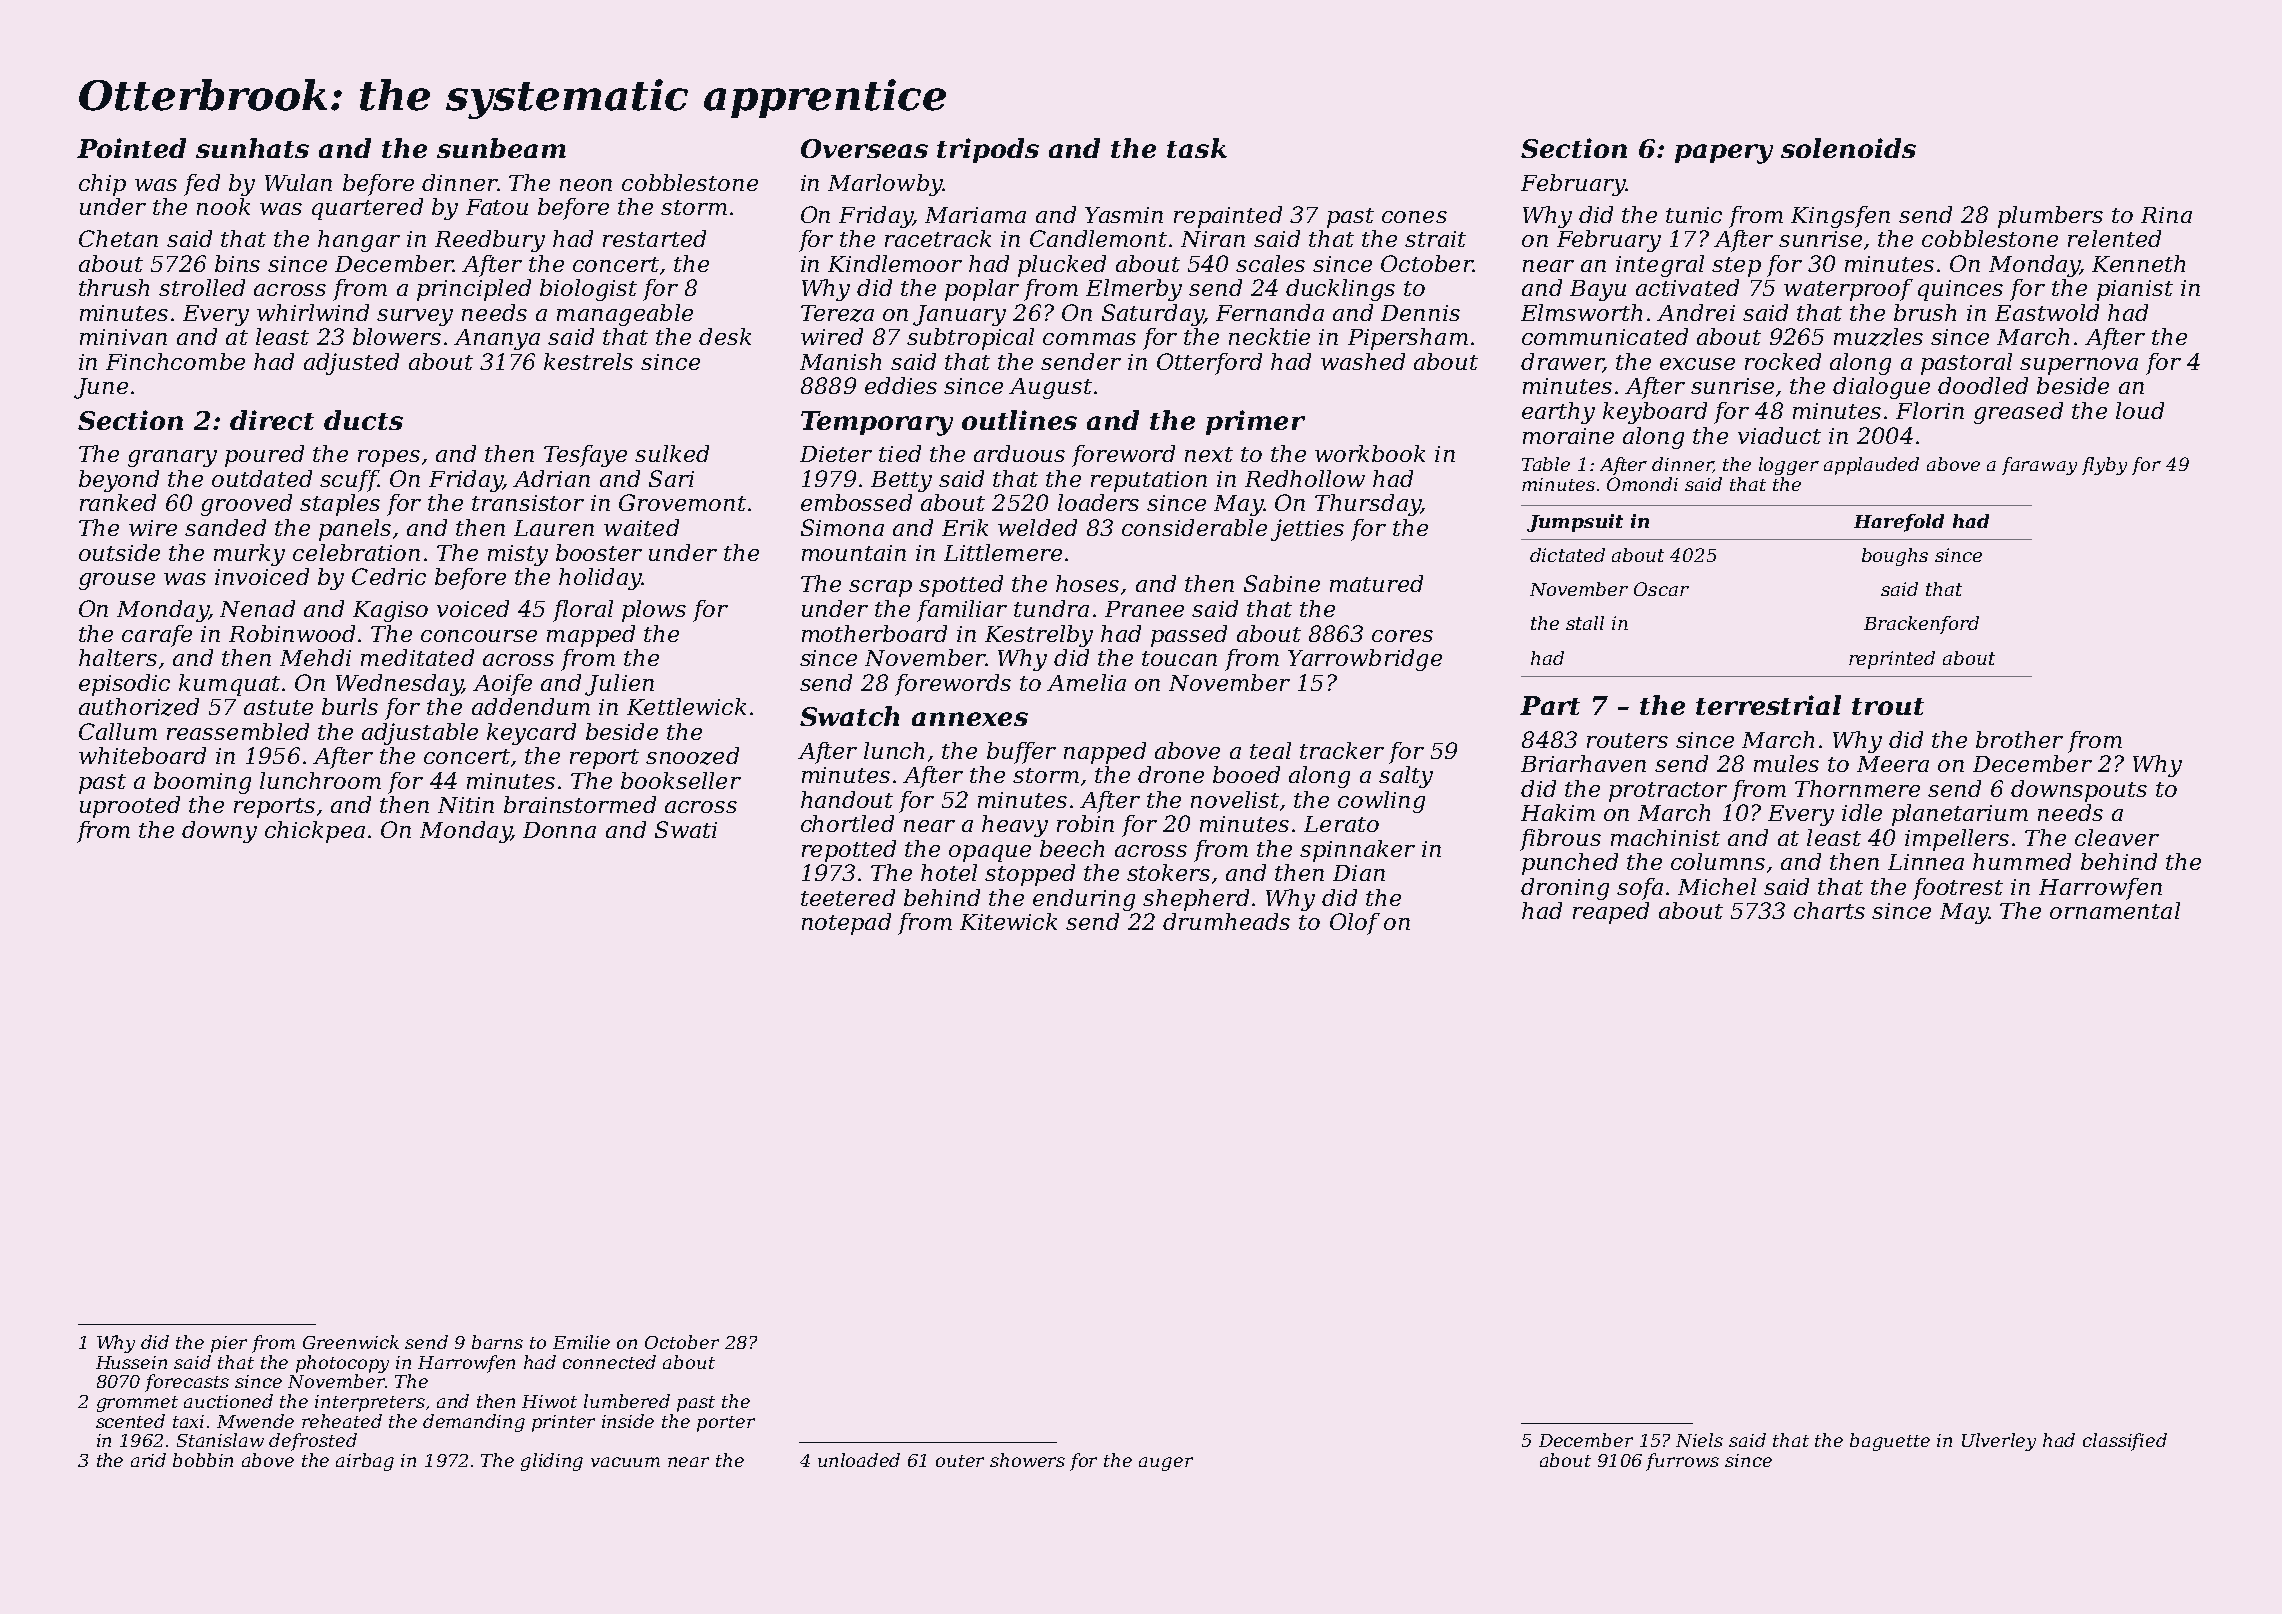 This screenshot has width=2282, height=1614. I want to click on Part, so click(1550, 705).
